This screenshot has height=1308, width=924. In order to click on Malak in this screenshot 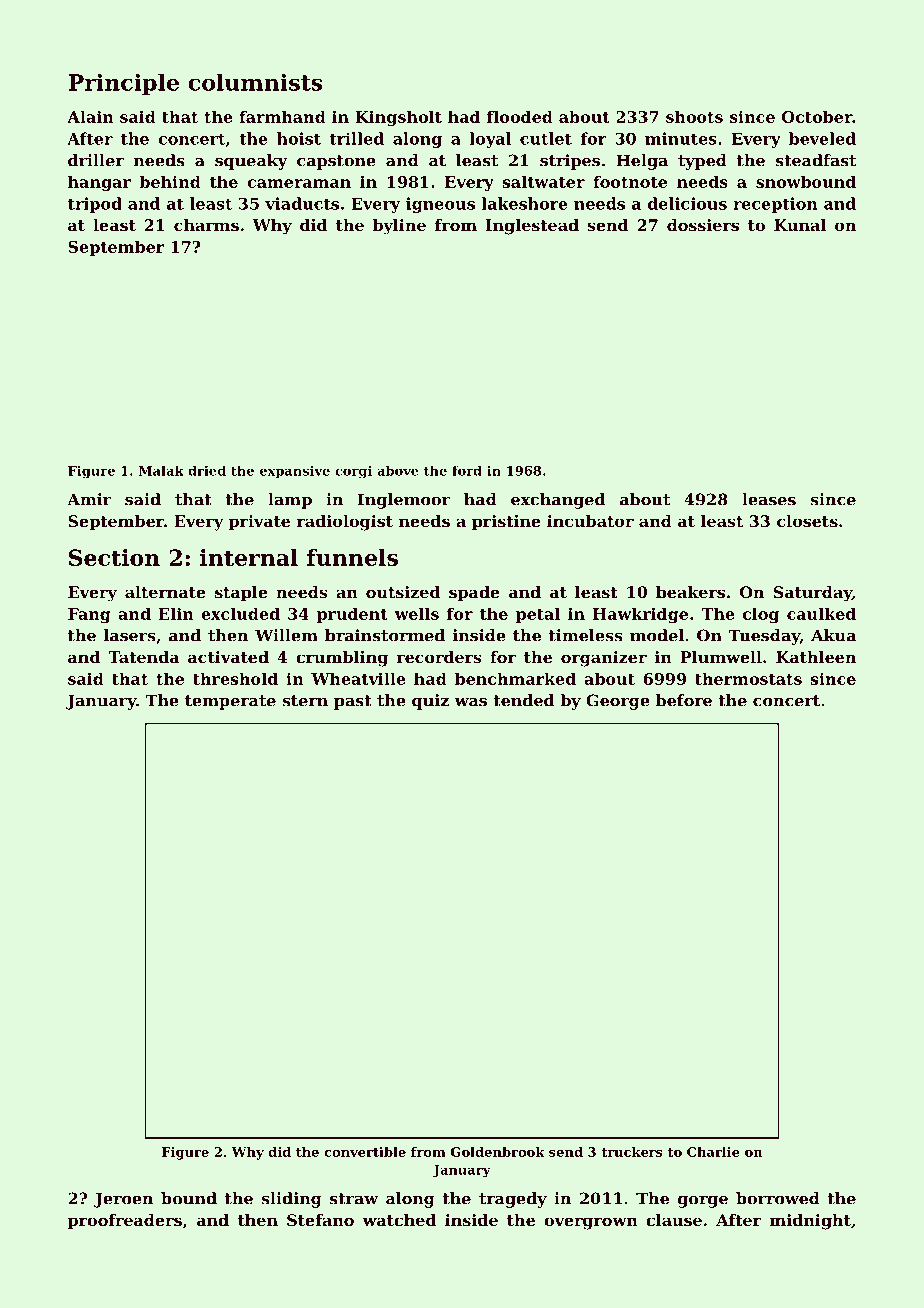, I will do `click(161, 470)`.
